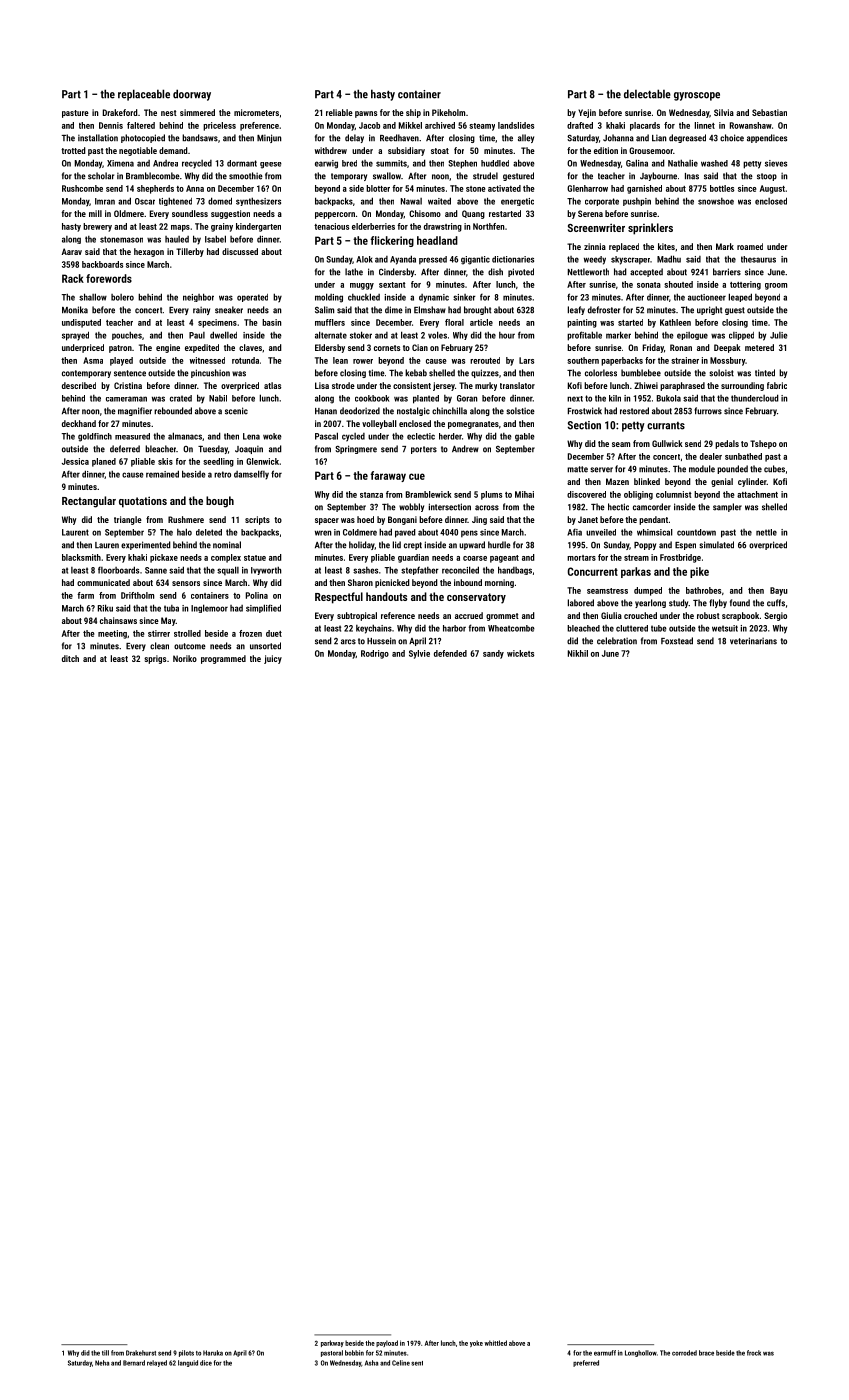  What do you see at coordinates (493, 654) in the image?
I see `sandy` at bounding box center [493, 654].
